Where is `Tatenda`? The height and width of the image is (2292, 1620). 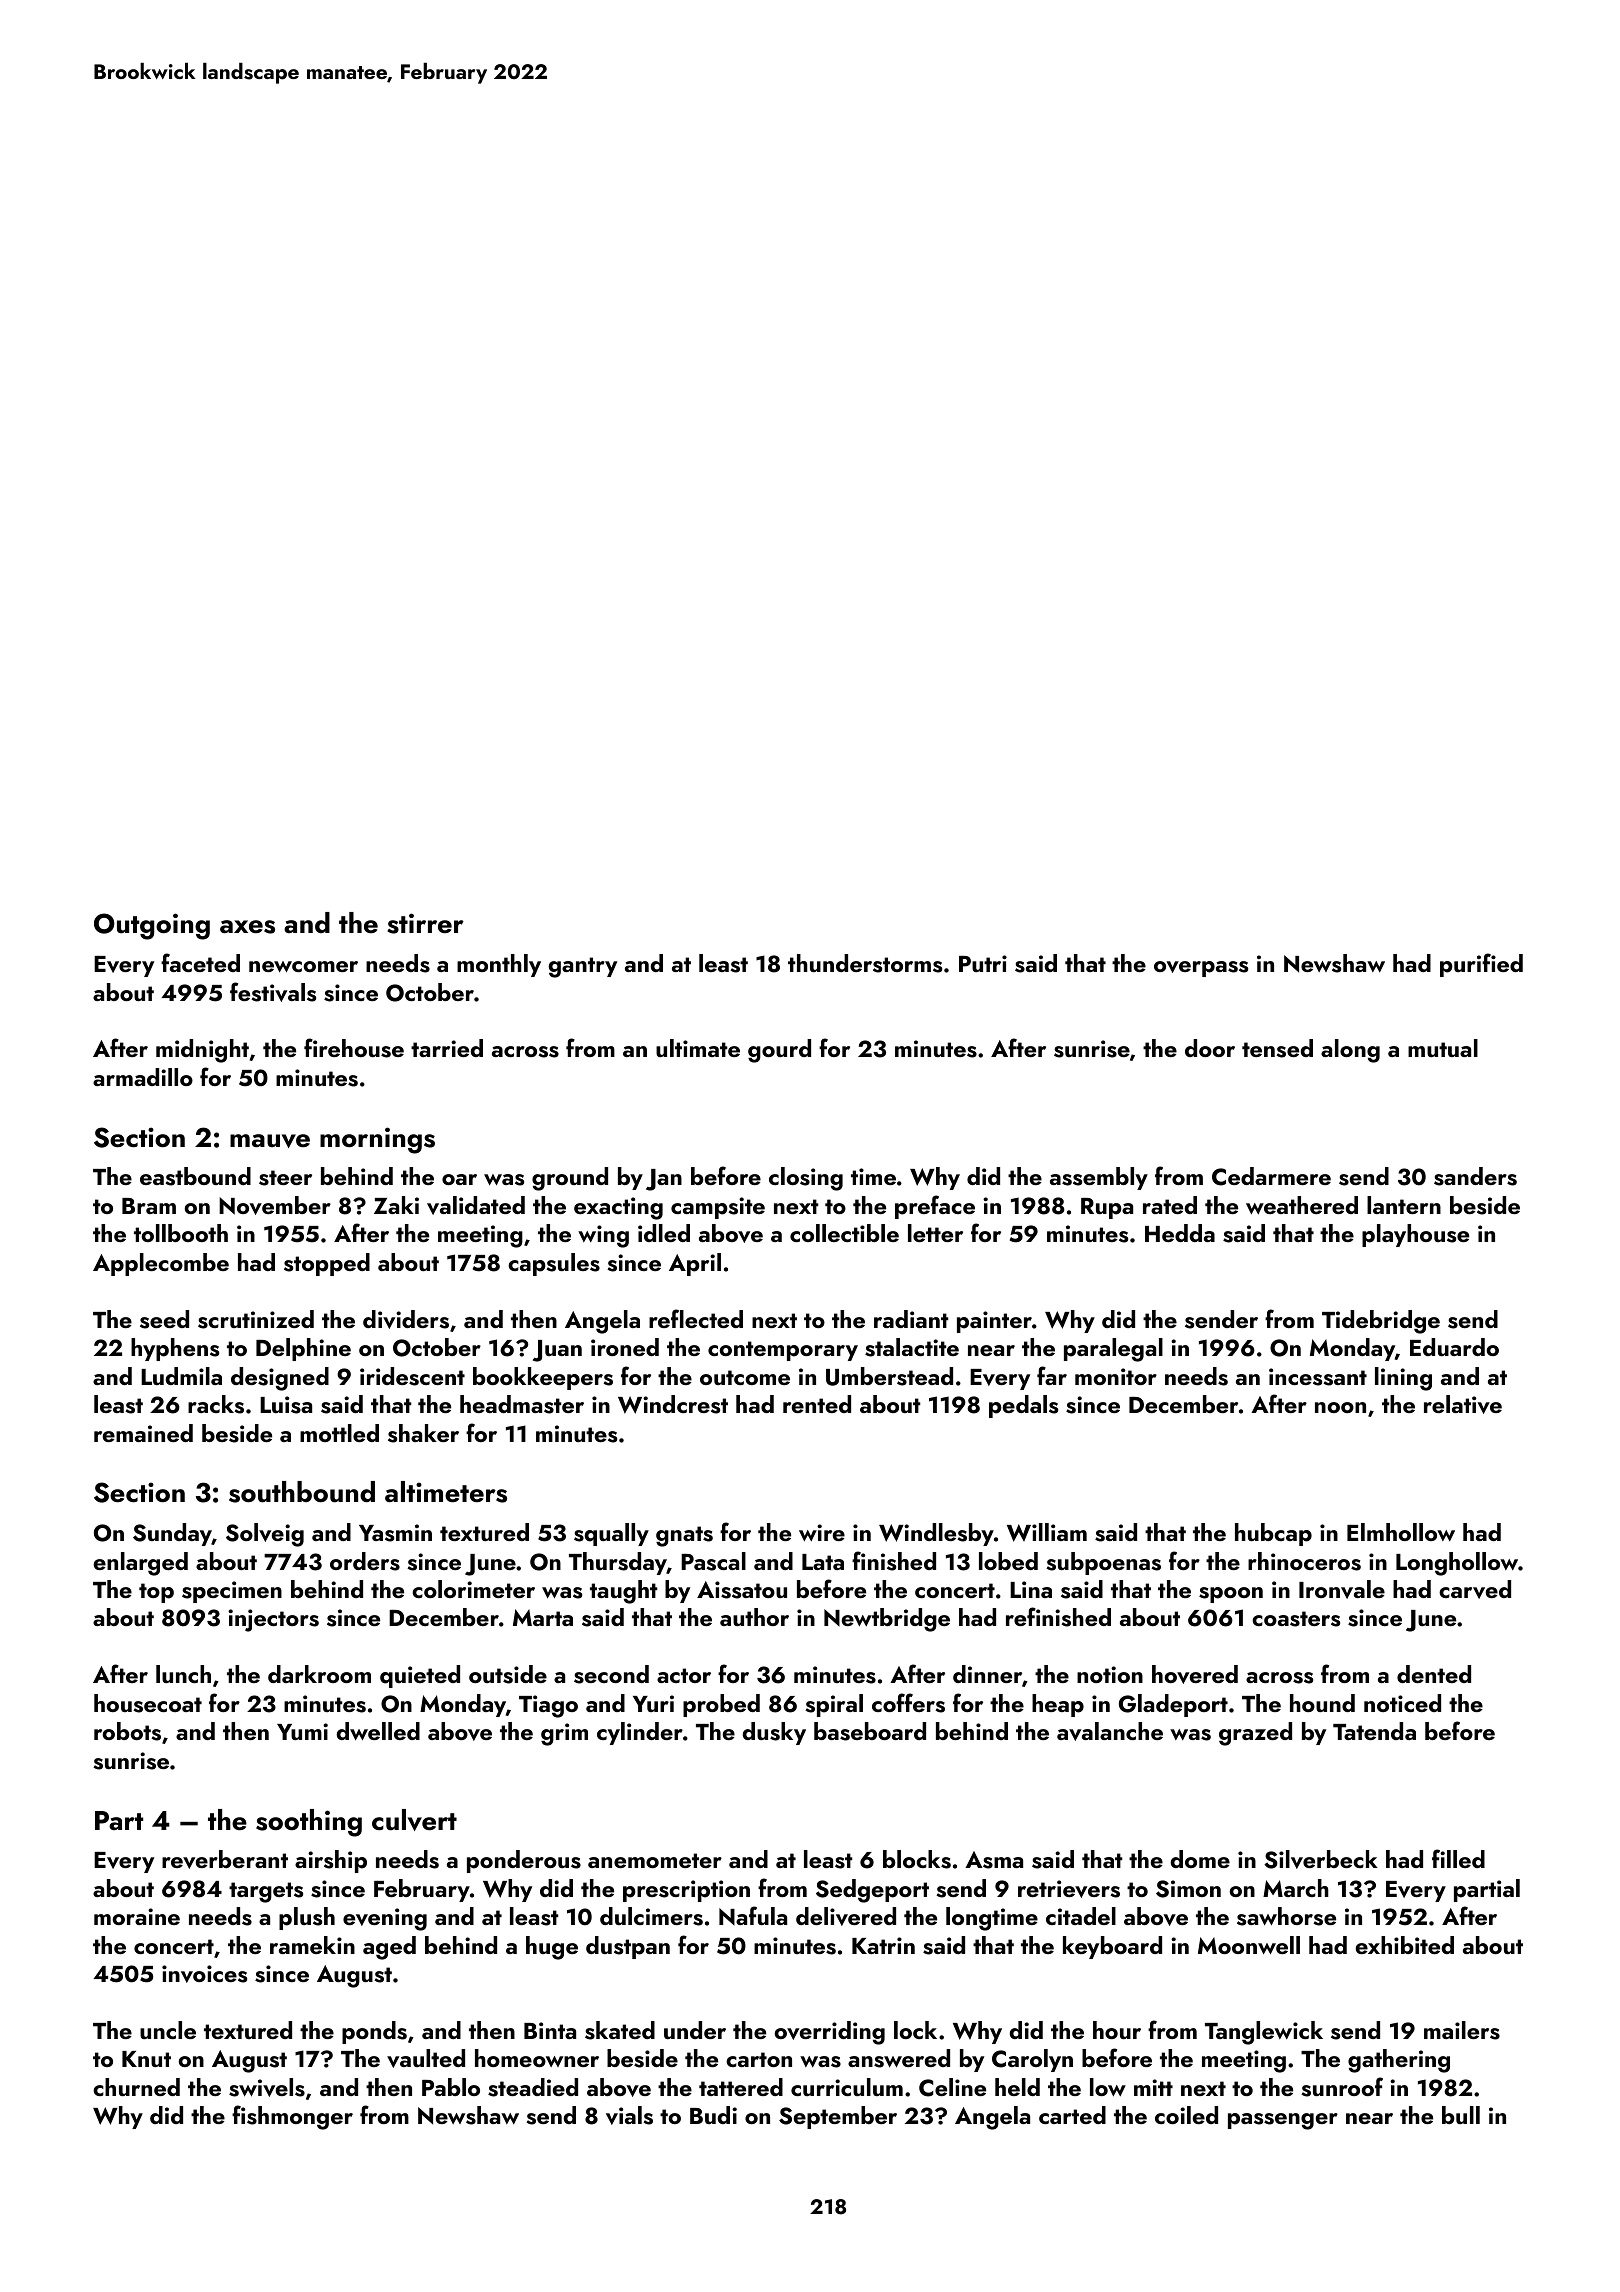
Tatenda is located at coordinates (1374, 1731).
